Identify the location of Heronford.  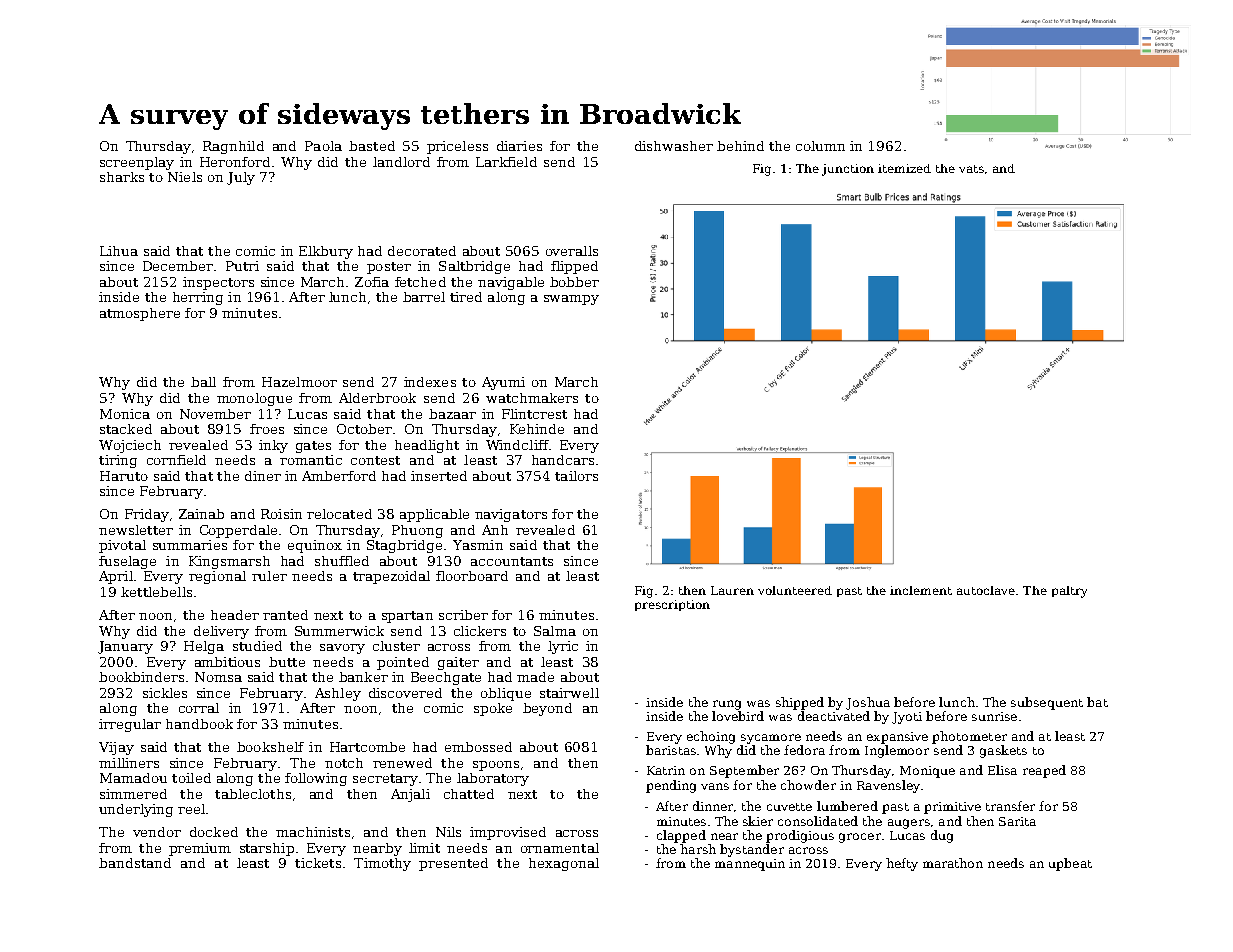
(235, 162).
